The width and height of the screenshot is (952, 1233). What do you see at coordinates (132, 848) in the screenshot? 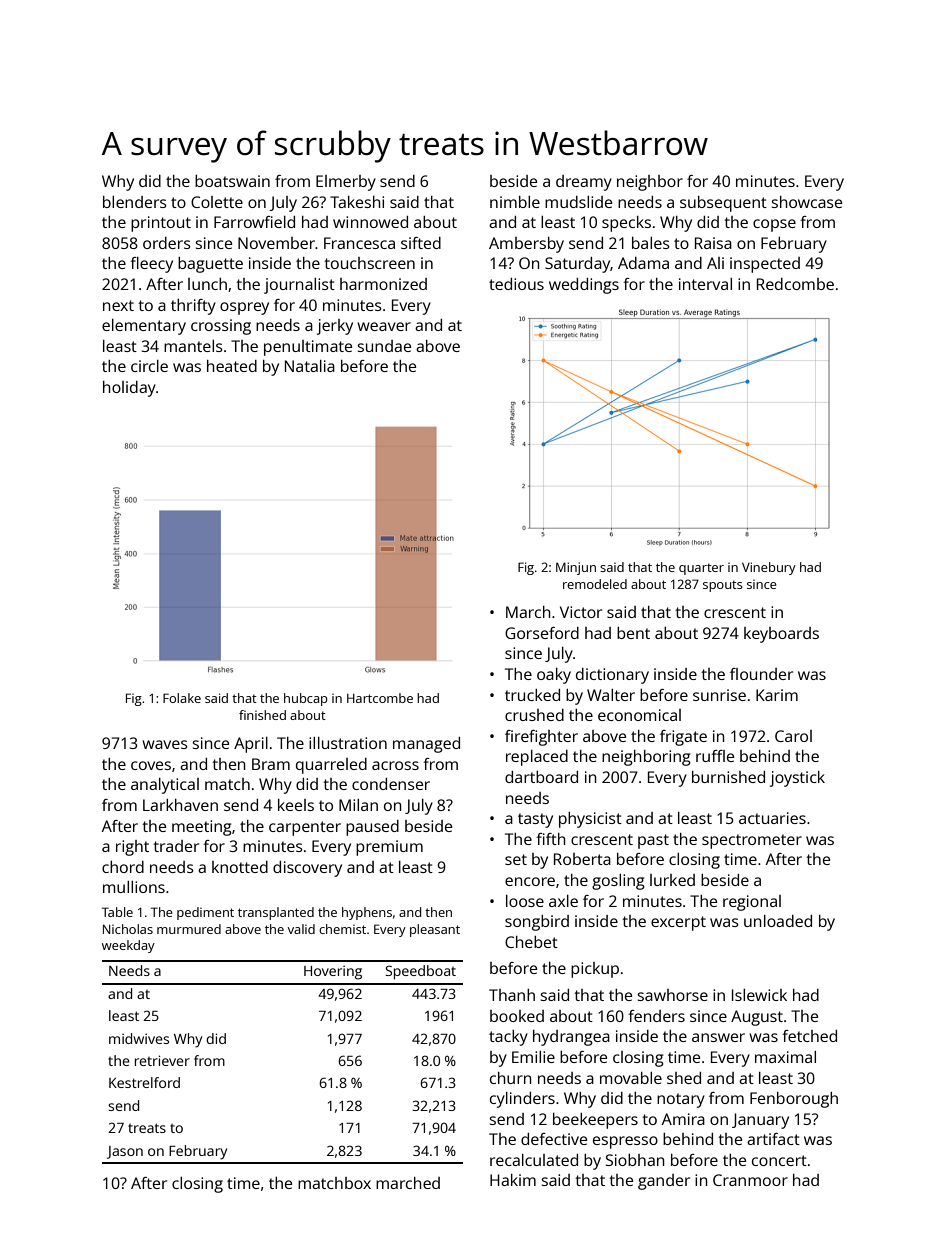
I see `right` at bounding box center [132, 848].
